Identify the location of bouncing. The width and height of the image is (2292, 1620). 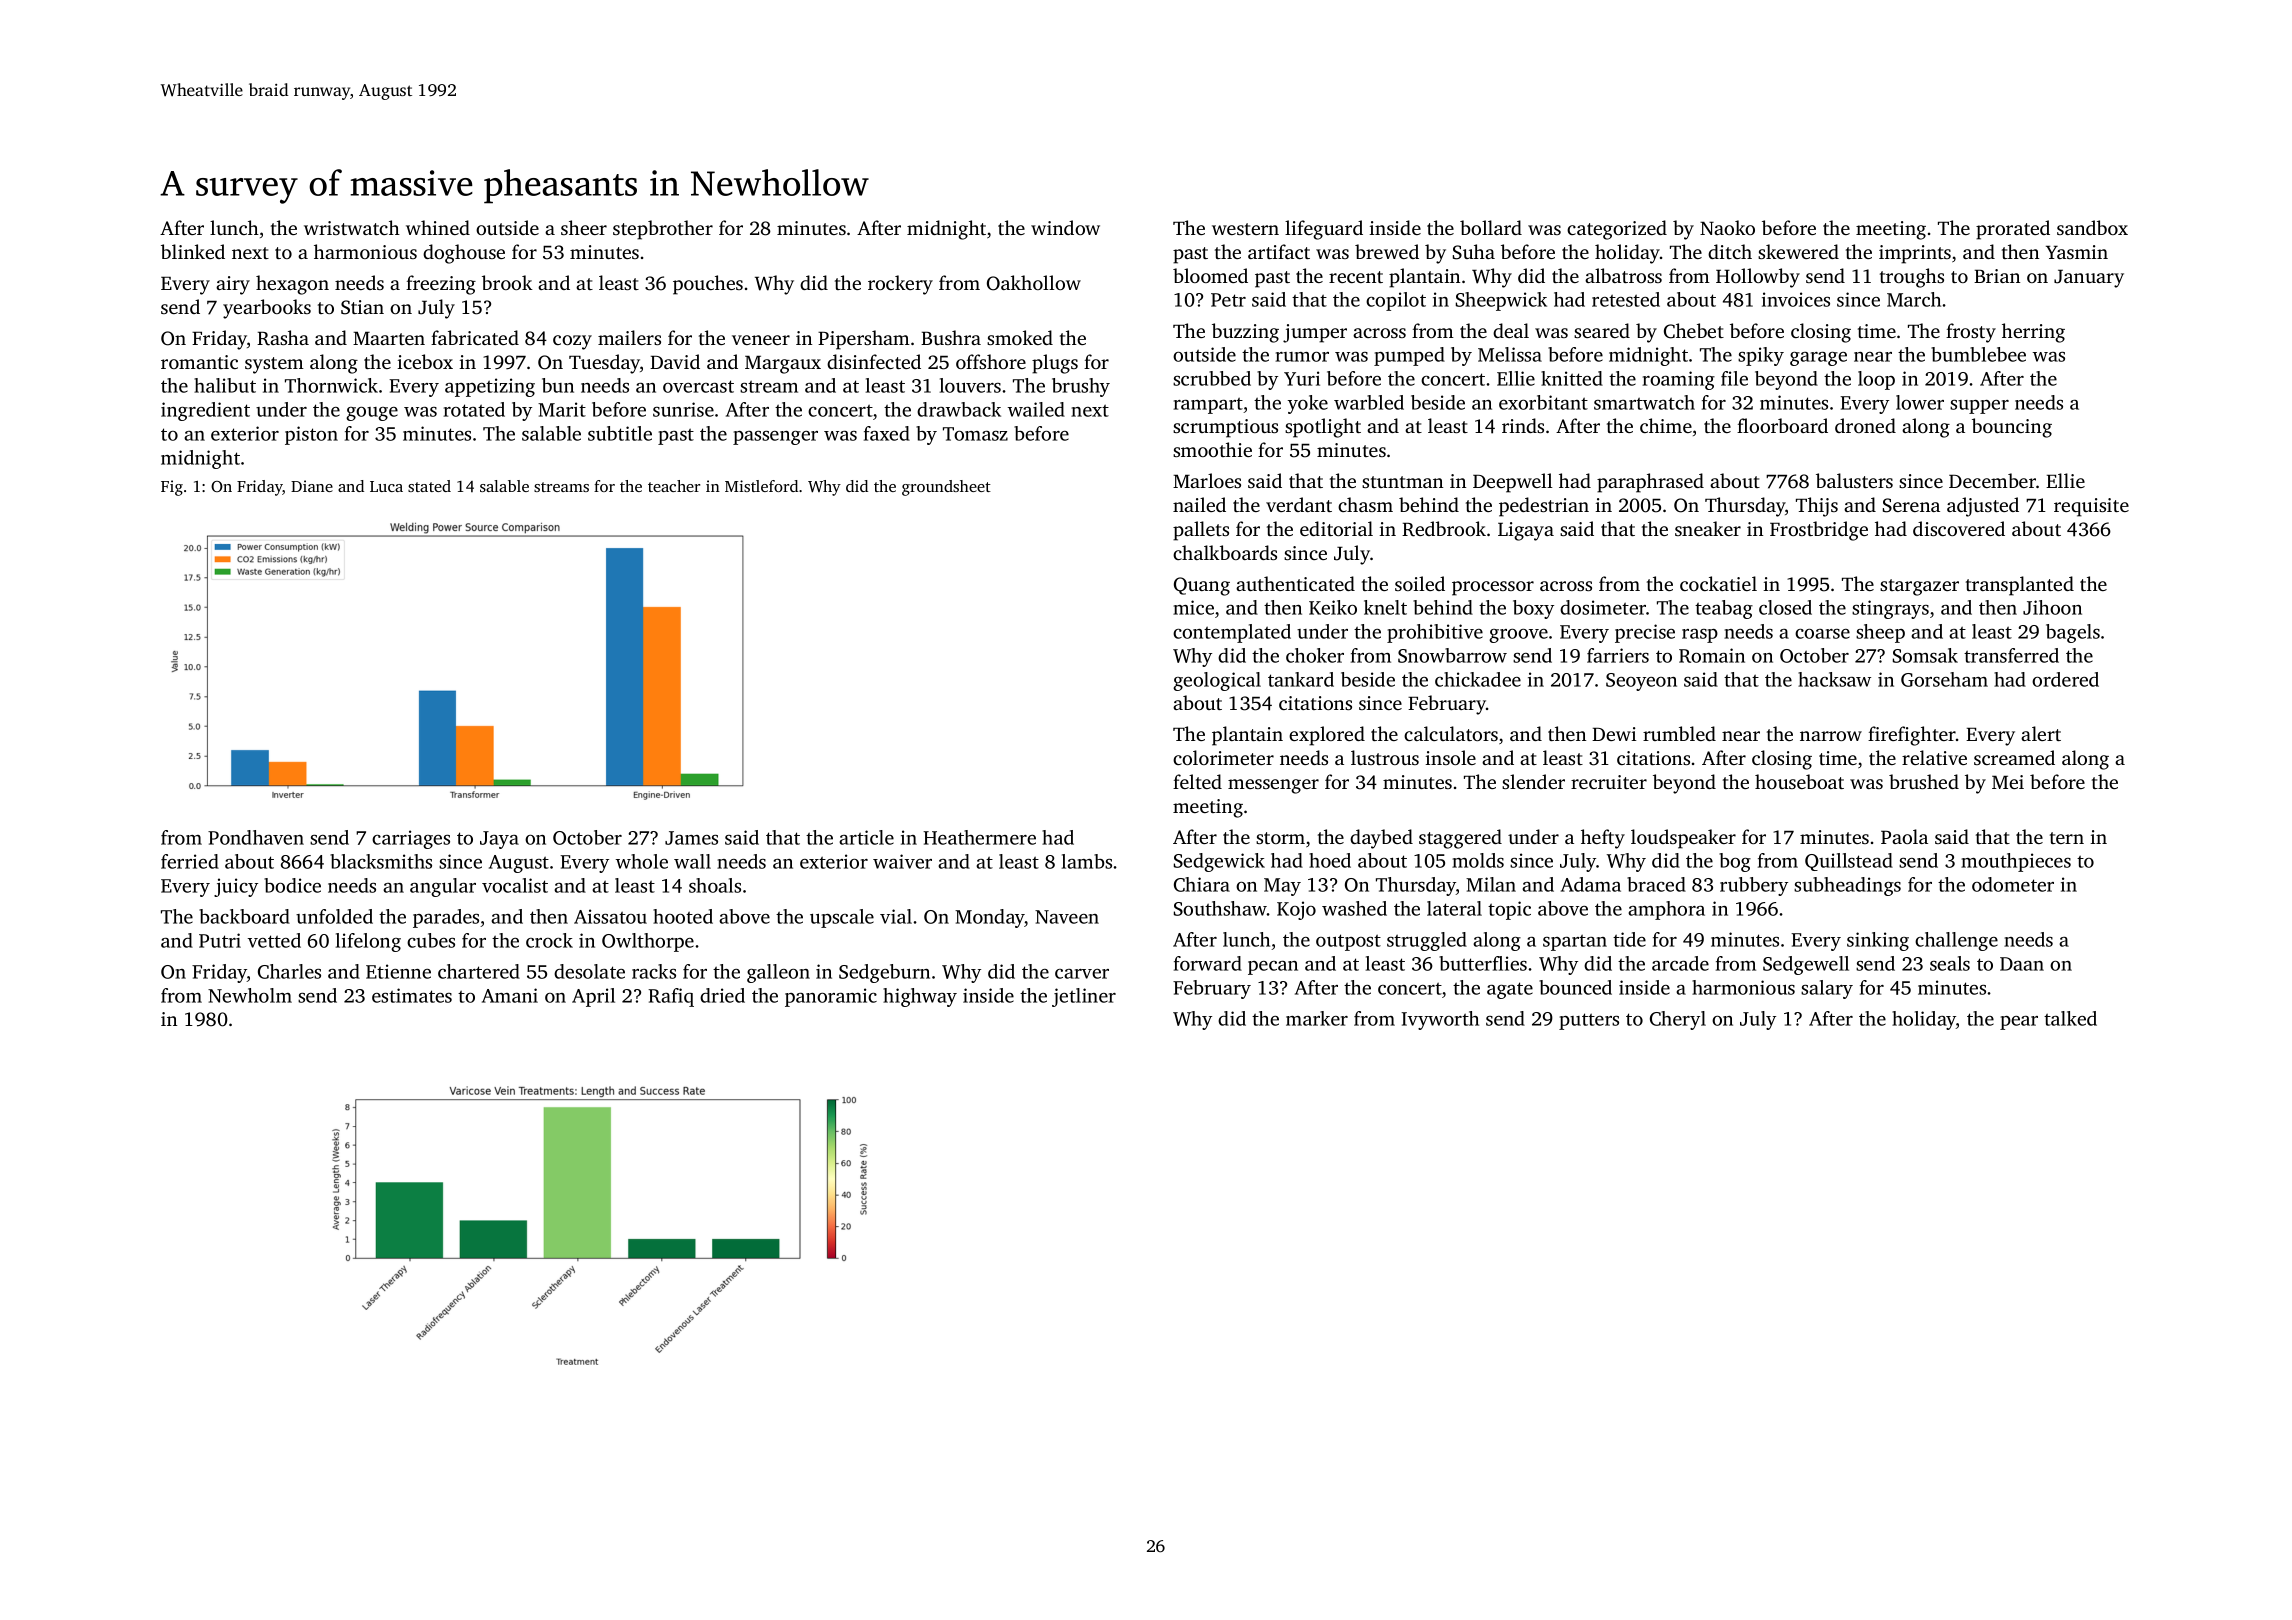
(2012, 428).
